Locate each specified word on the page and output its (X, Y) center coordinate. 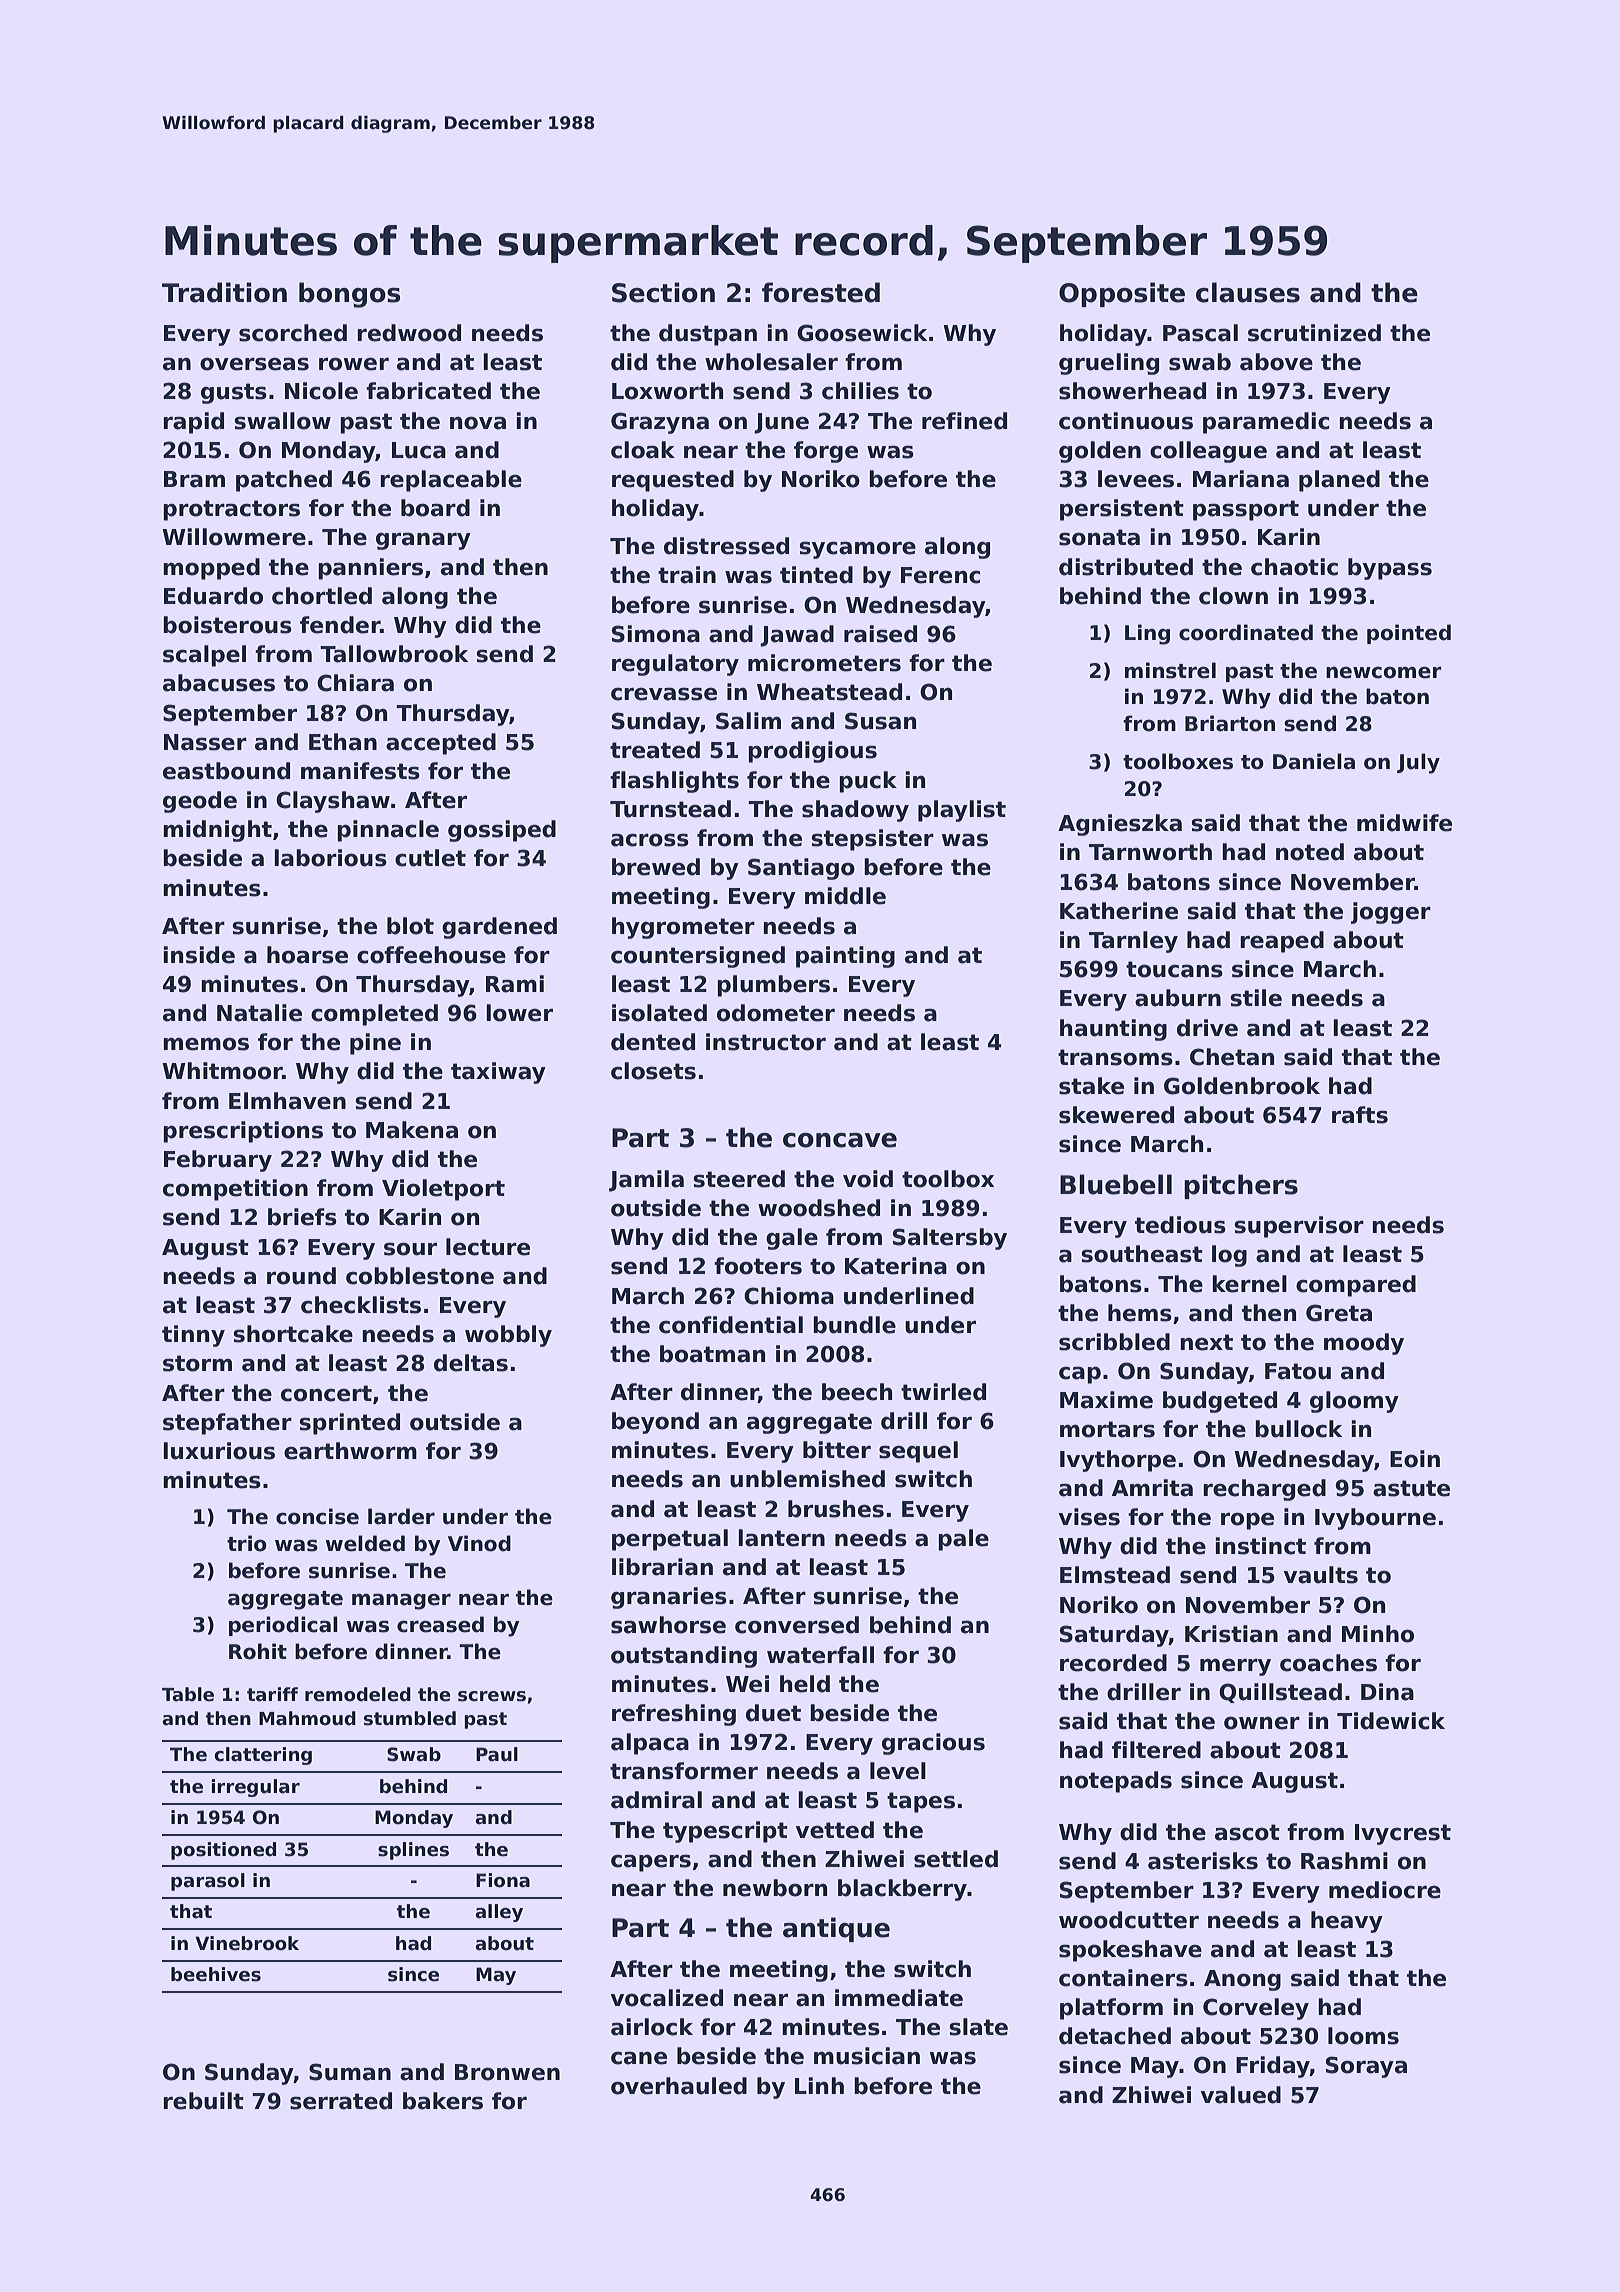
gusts (234, 393)
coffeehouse (431, 955)
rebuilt (203, 2101)
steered (739, 1179)
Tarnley (1133, 942)
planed (1339, 481)
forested (821, 292)
